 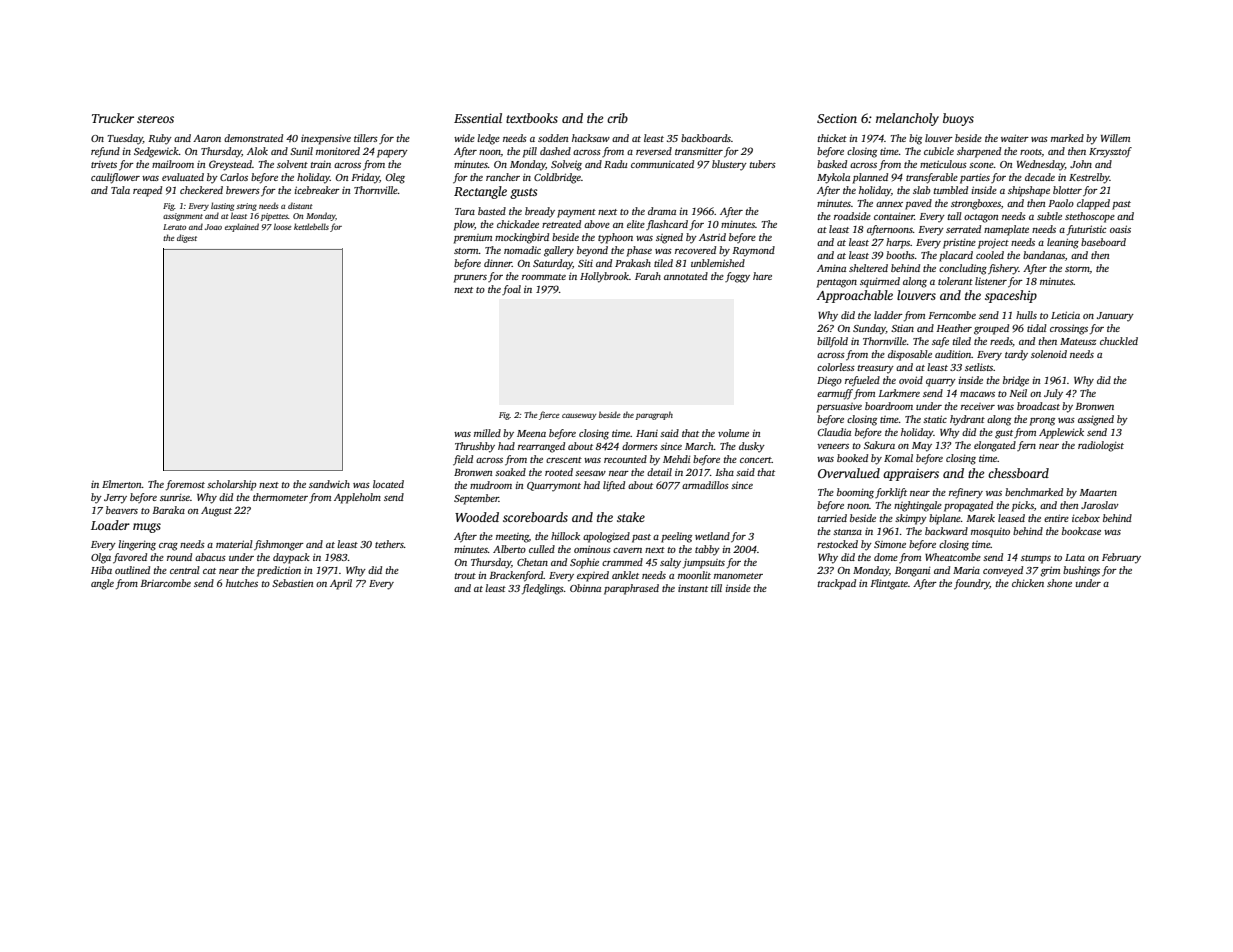 What do you see at coordinates (201, 190) in the image?
I see `checkered` at bounding box center [201, 190].
